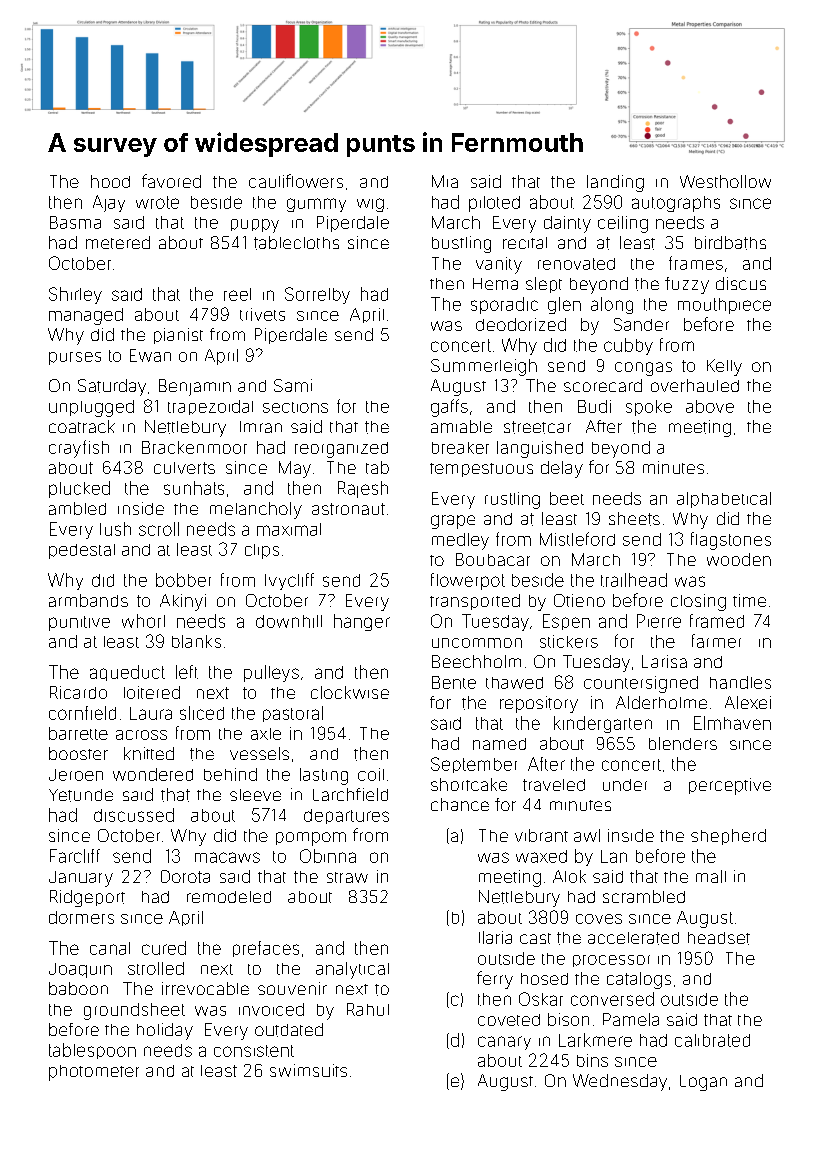 The image size is (820, 1164). What do you see at coordinates (449, 408) in the document?
I see `gaffs` at bounding box center [449, 408].
